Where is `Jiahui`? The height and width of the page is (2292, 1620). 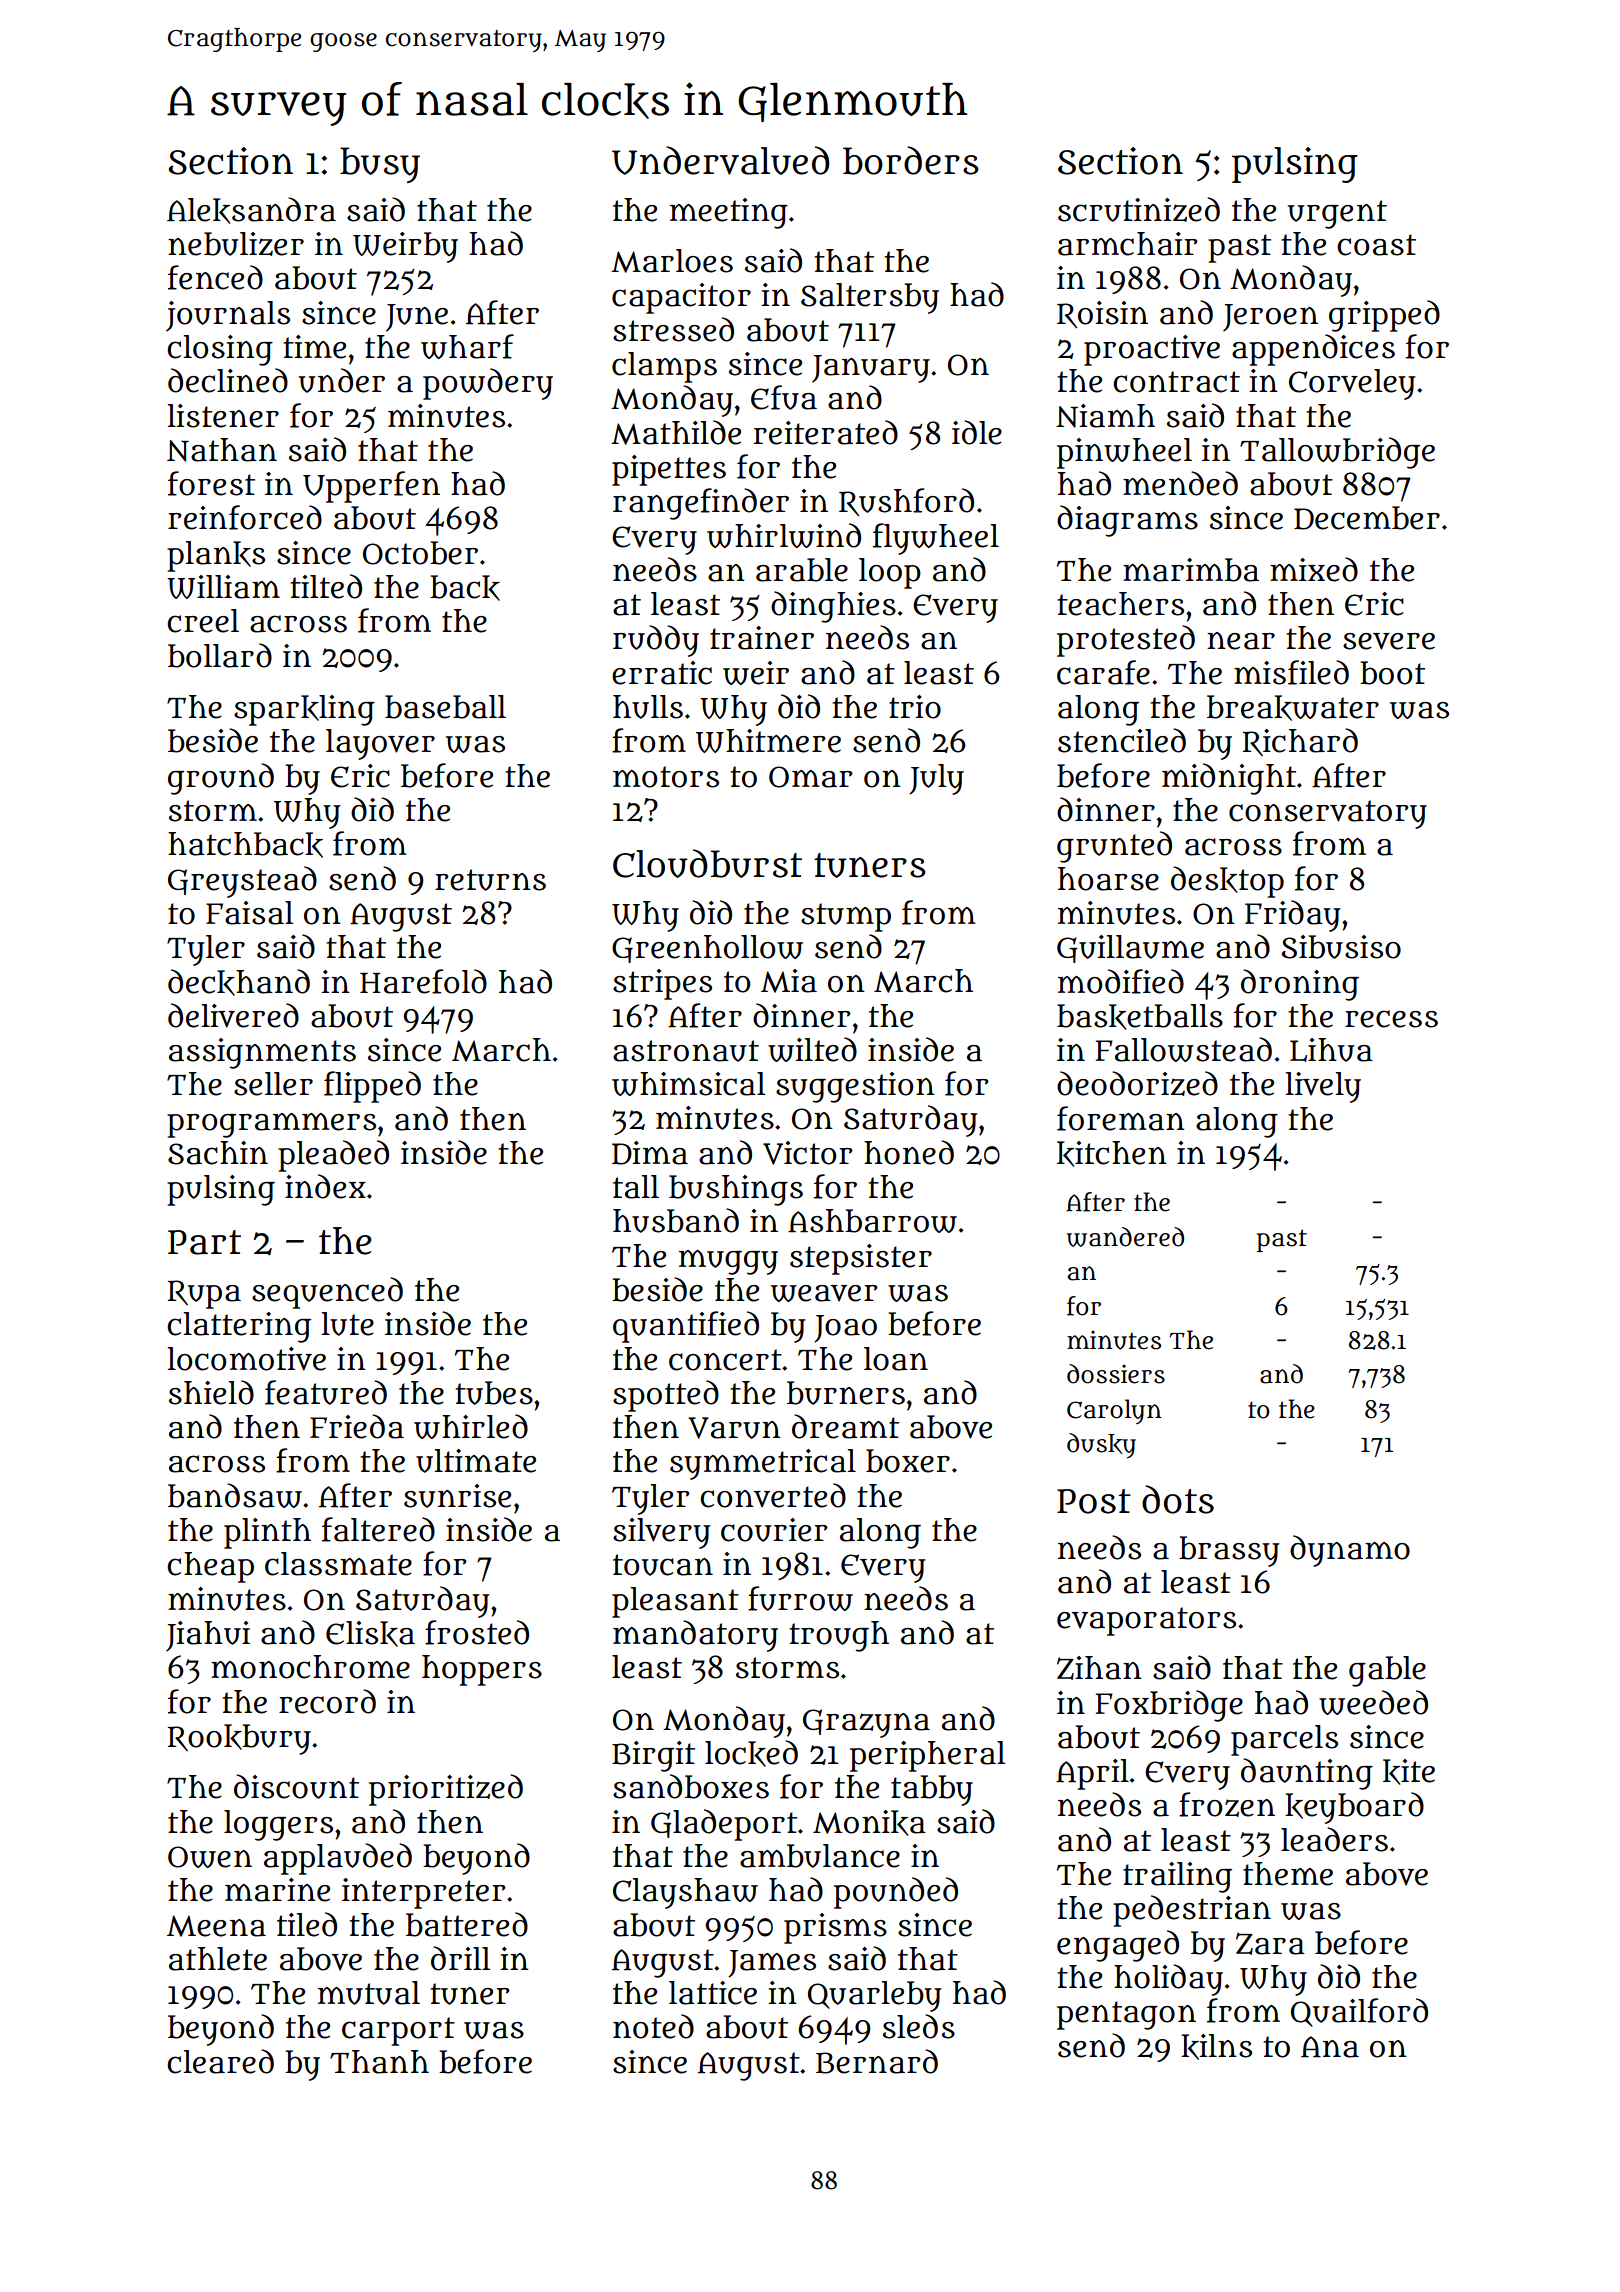 Jiahui is located at coordinates (208, 1636).
